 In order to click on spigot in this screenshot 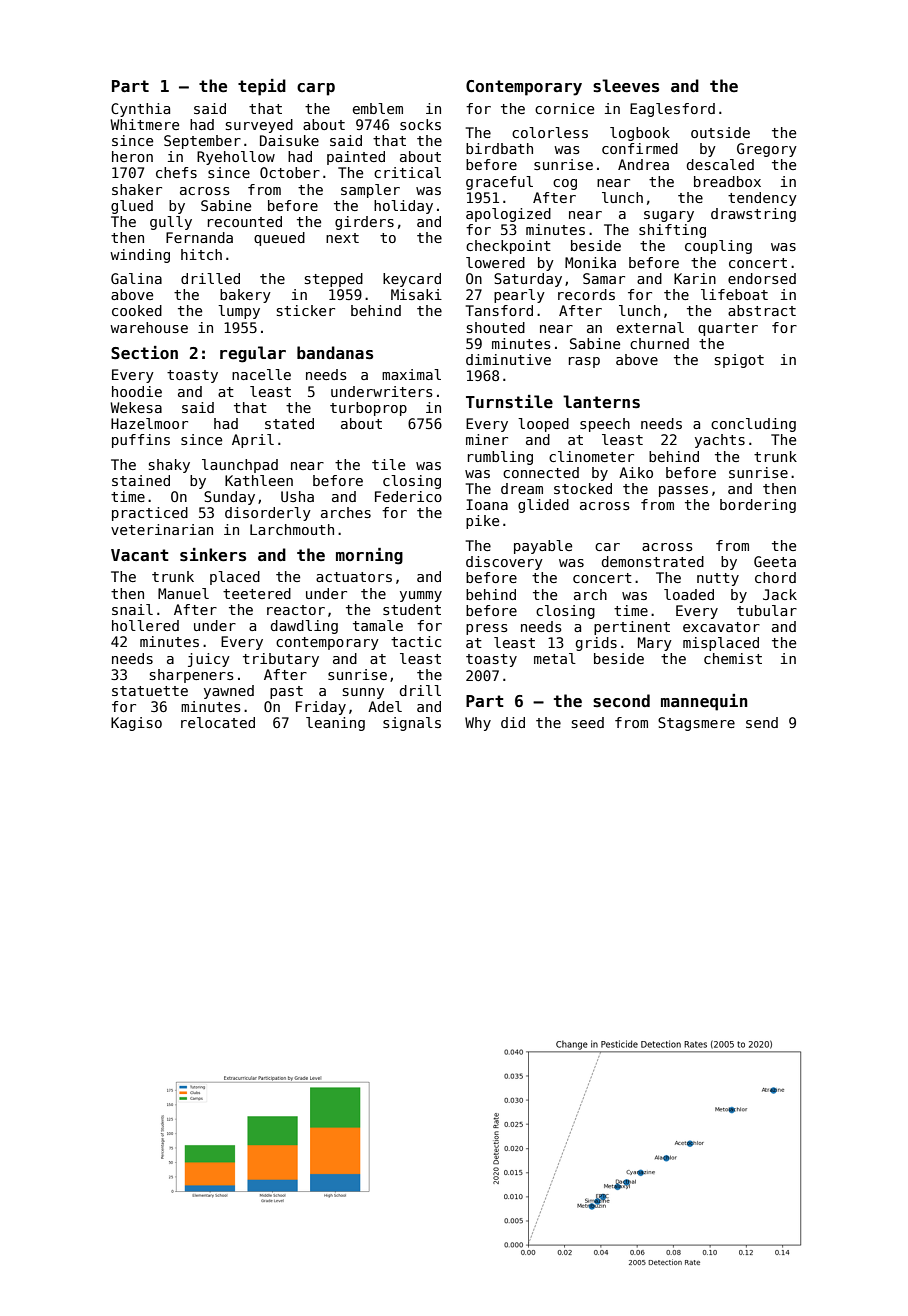, I will do `click(739, 361)`.
